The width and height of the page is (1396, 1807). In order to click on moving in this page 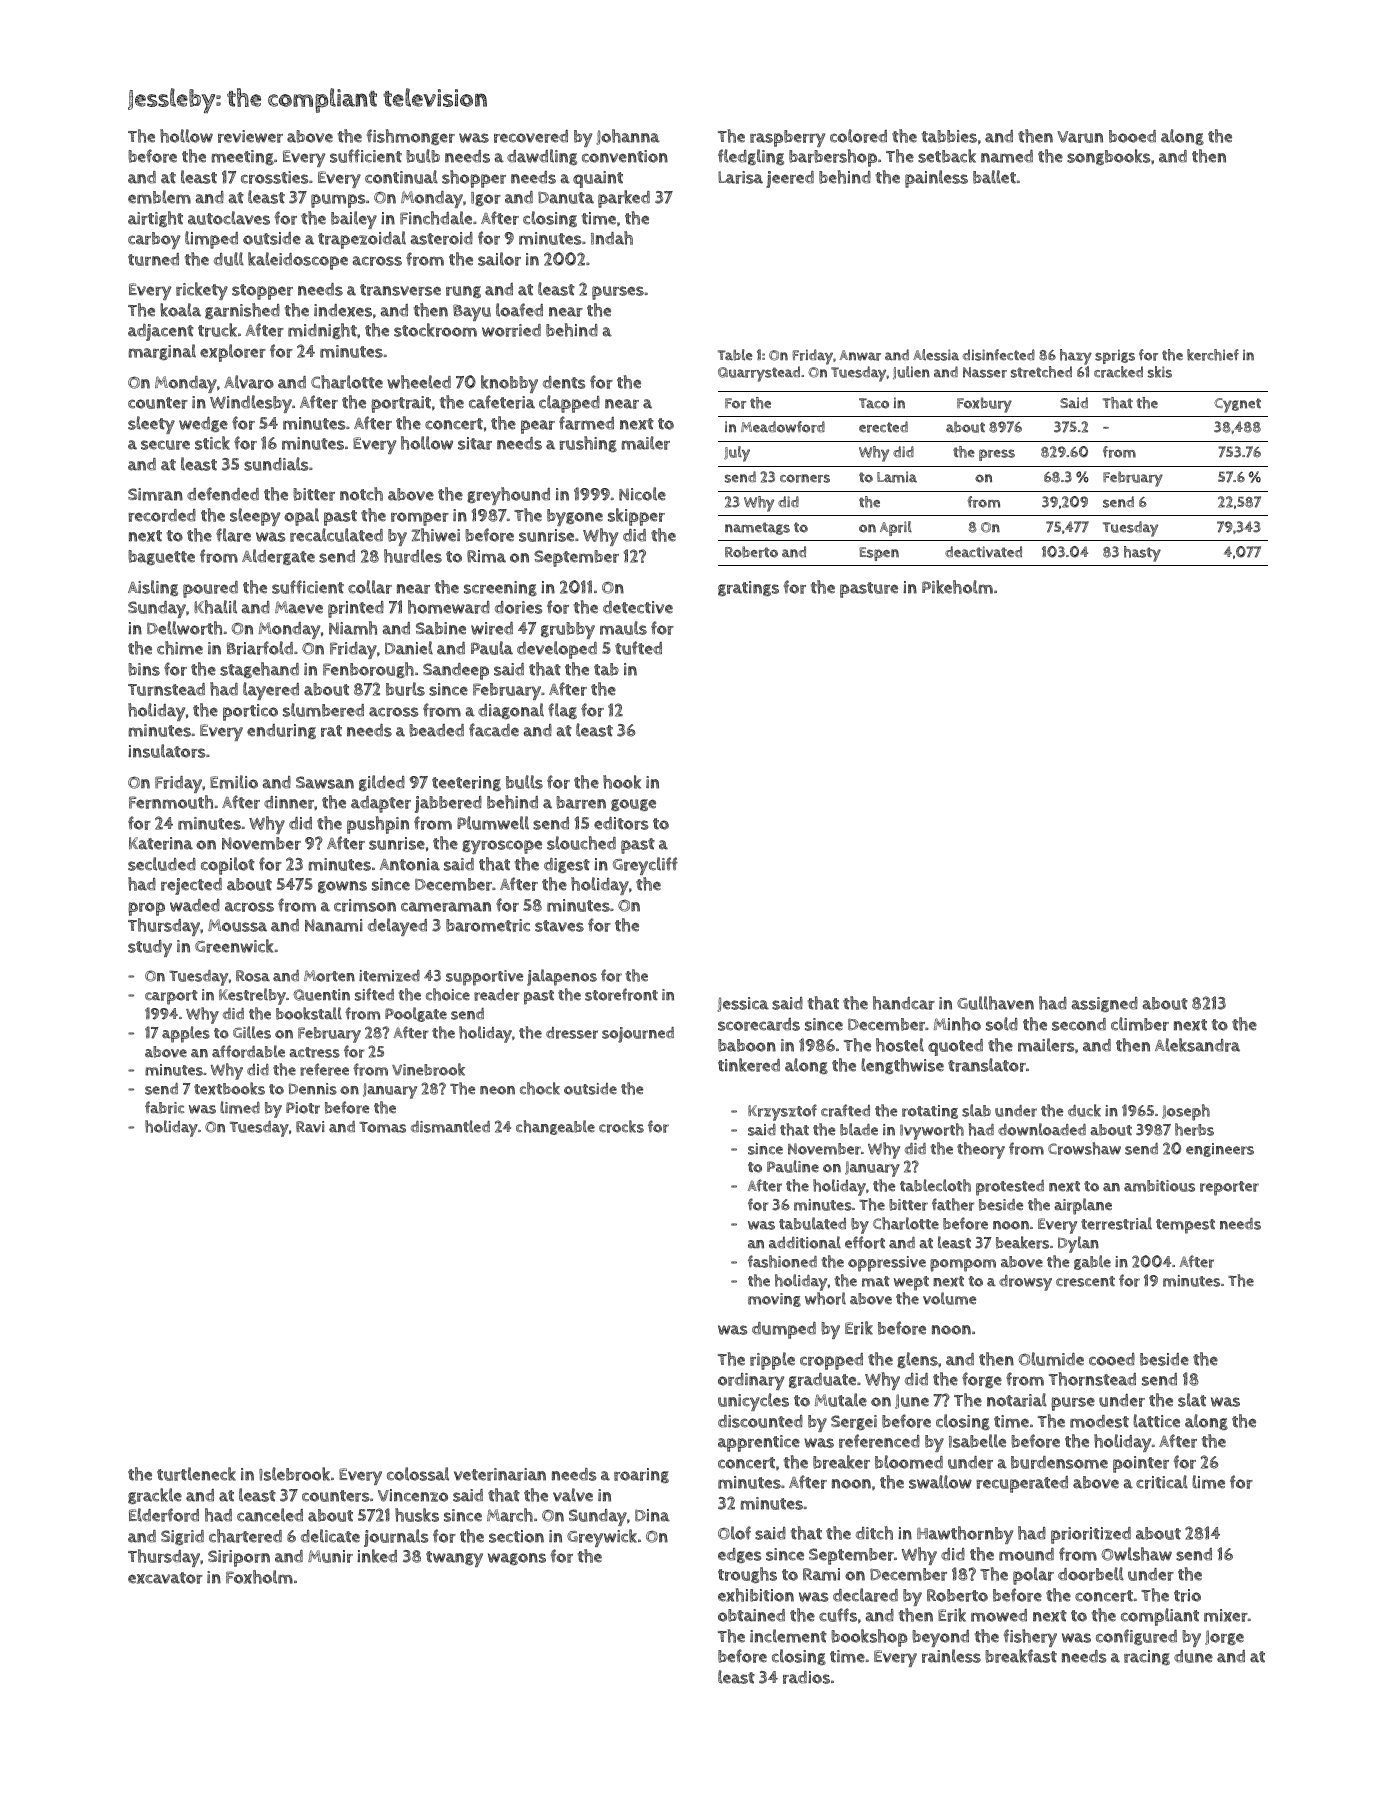, I will do `click(774, 1300)`.
